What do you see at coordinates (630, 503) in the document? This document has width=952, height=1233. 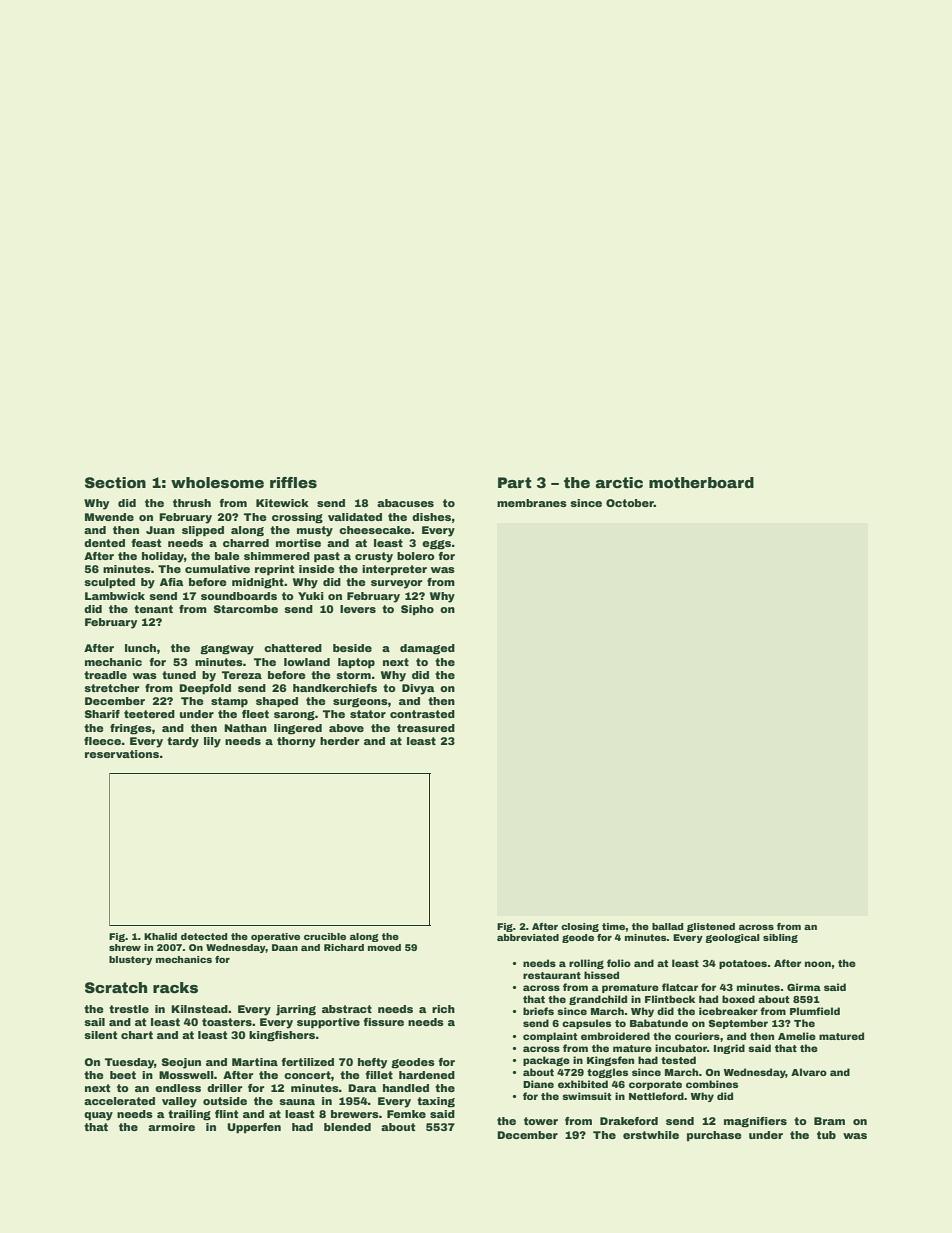 I see `October` at bounding box center [630, 503].
